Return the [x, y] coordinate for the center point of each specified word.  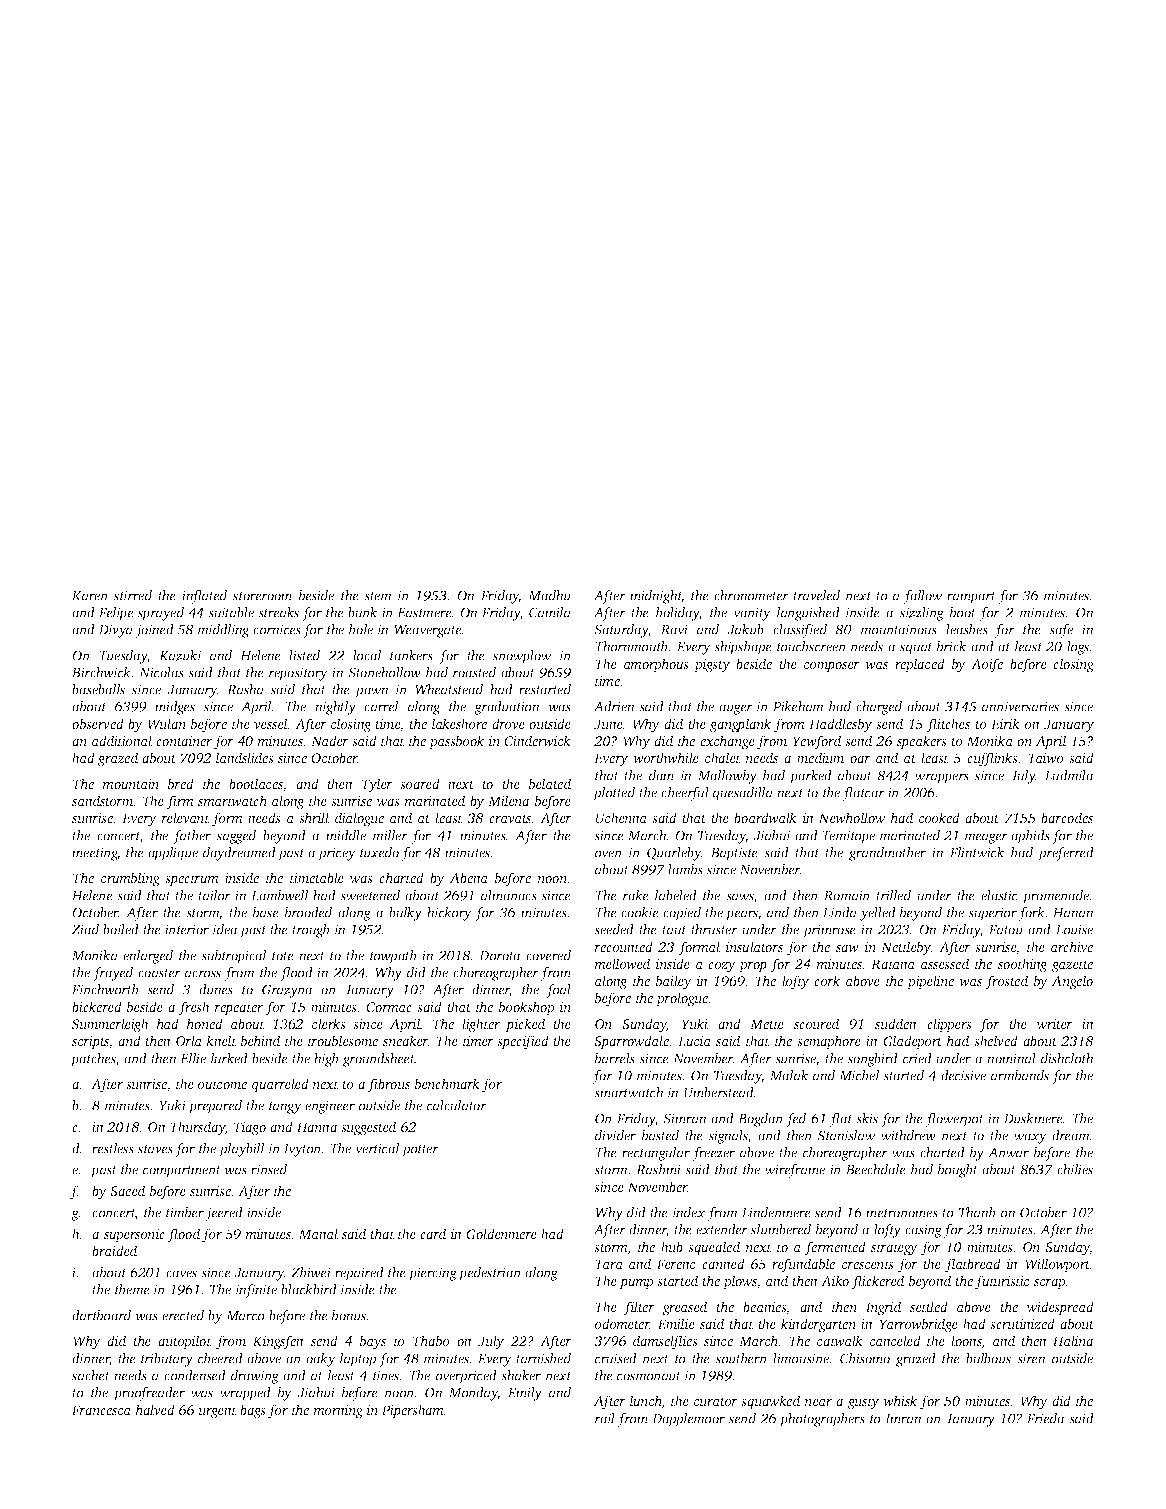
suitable [231, 612]
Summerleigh [110, 1025]
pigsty [712, 666]
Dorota [500, 956]
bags [253, 1411]
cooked [939, 817]
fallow [922, 597]
